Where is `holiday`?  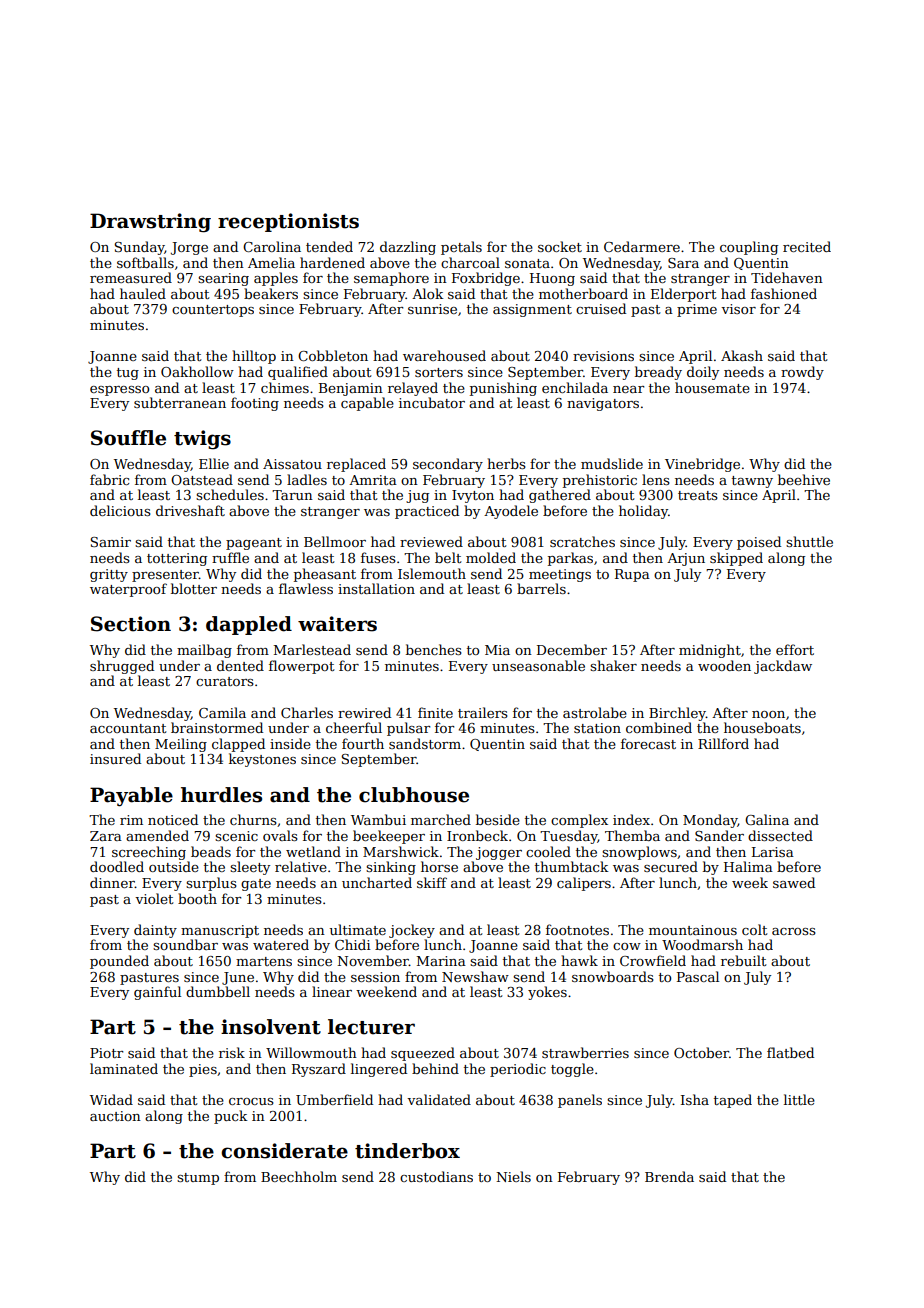 holiday is located at coordinates (643, 512).
